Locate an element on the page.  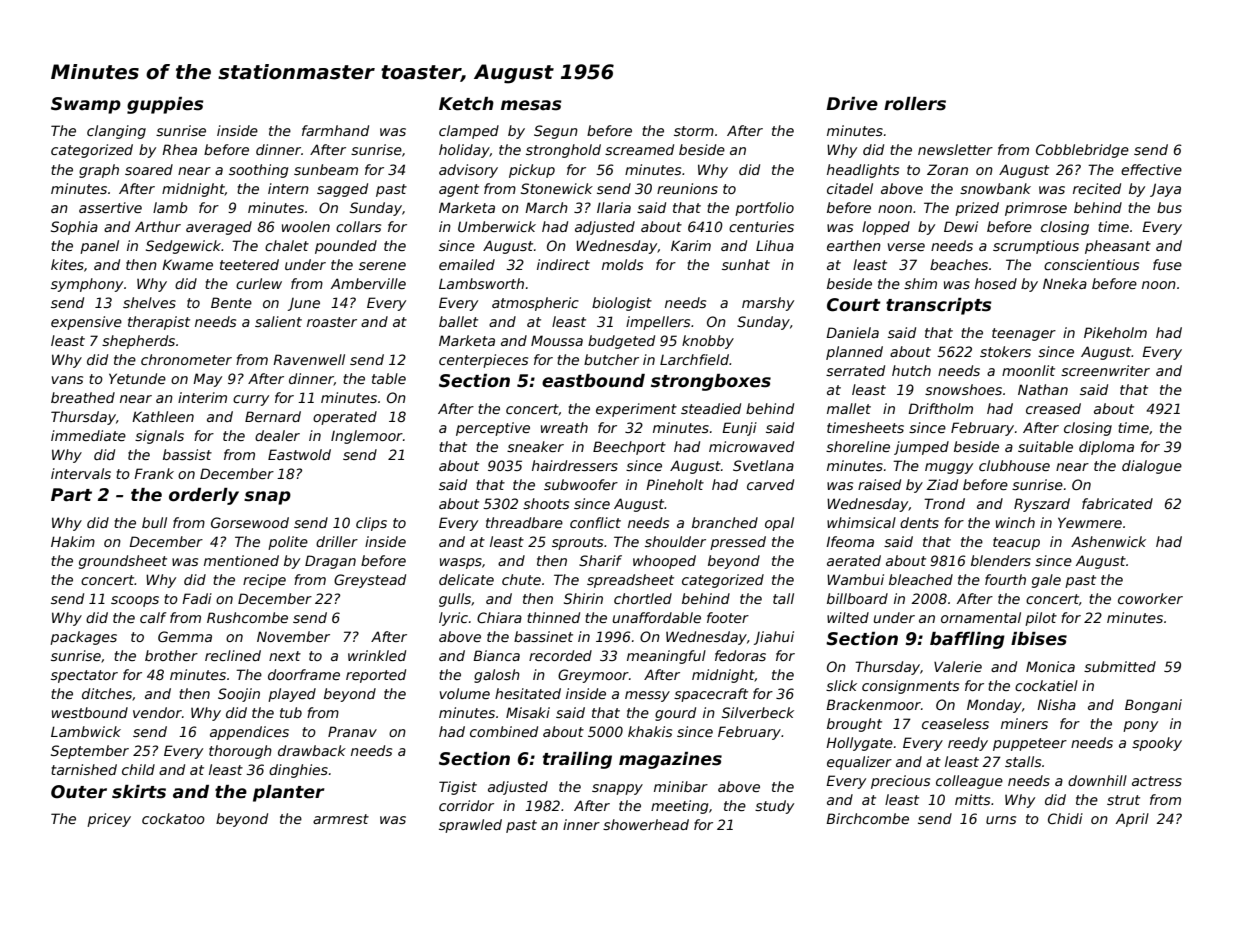
screamed is located at coordinates (639, 149).
